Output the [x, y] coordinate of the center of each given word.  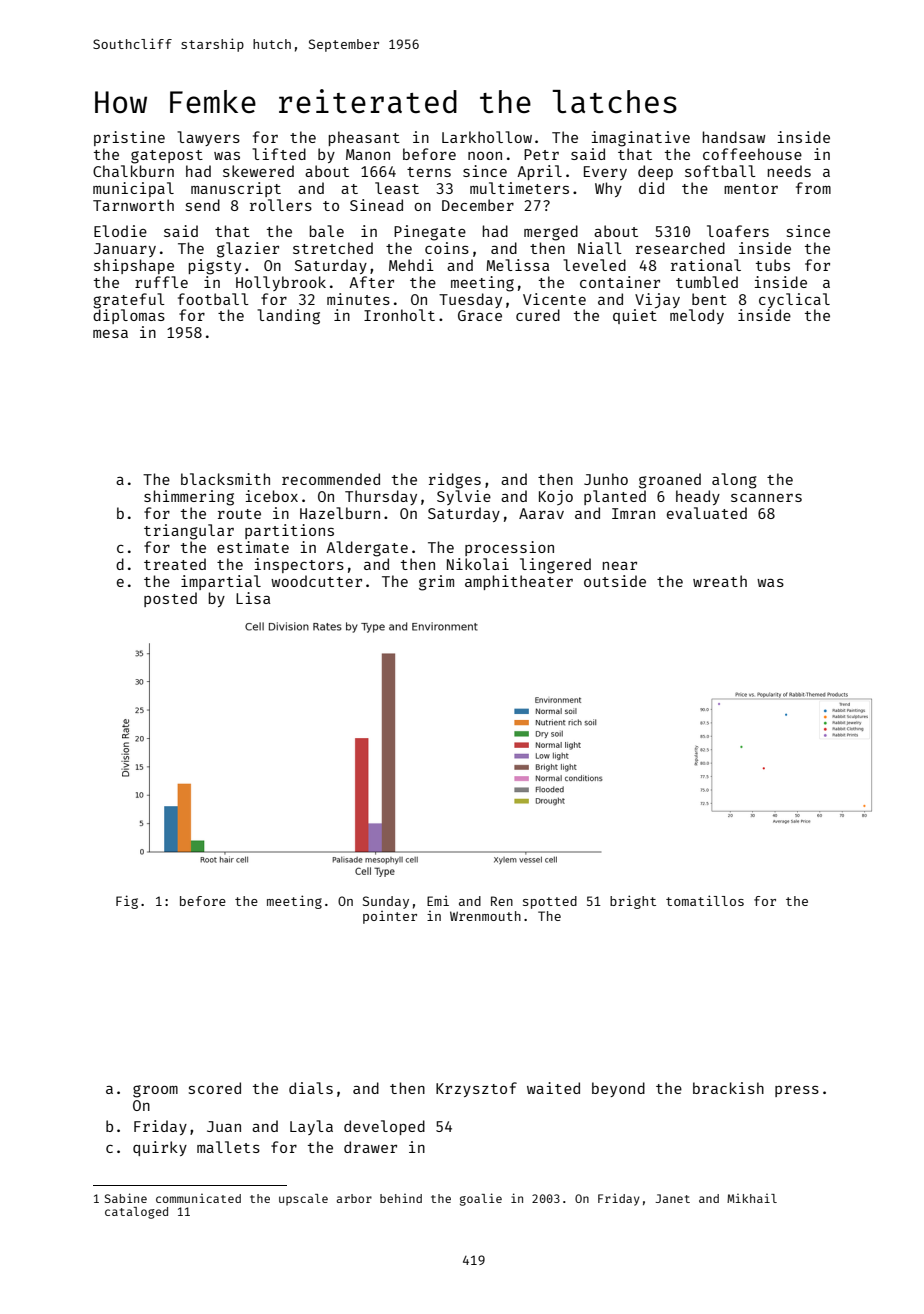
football [213, 299]
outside [615, 581]
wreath [720, 581]
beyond [618, 1089]
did [651, 188]
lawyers [208, 138]
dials [311, 1088]
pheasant [364, 138]
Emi [438, 901]
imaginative [640, 139]
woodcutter [316, 581]
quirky [160, 1148]
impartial [221, 582]
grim [436, 583]
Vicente [554, 299]
